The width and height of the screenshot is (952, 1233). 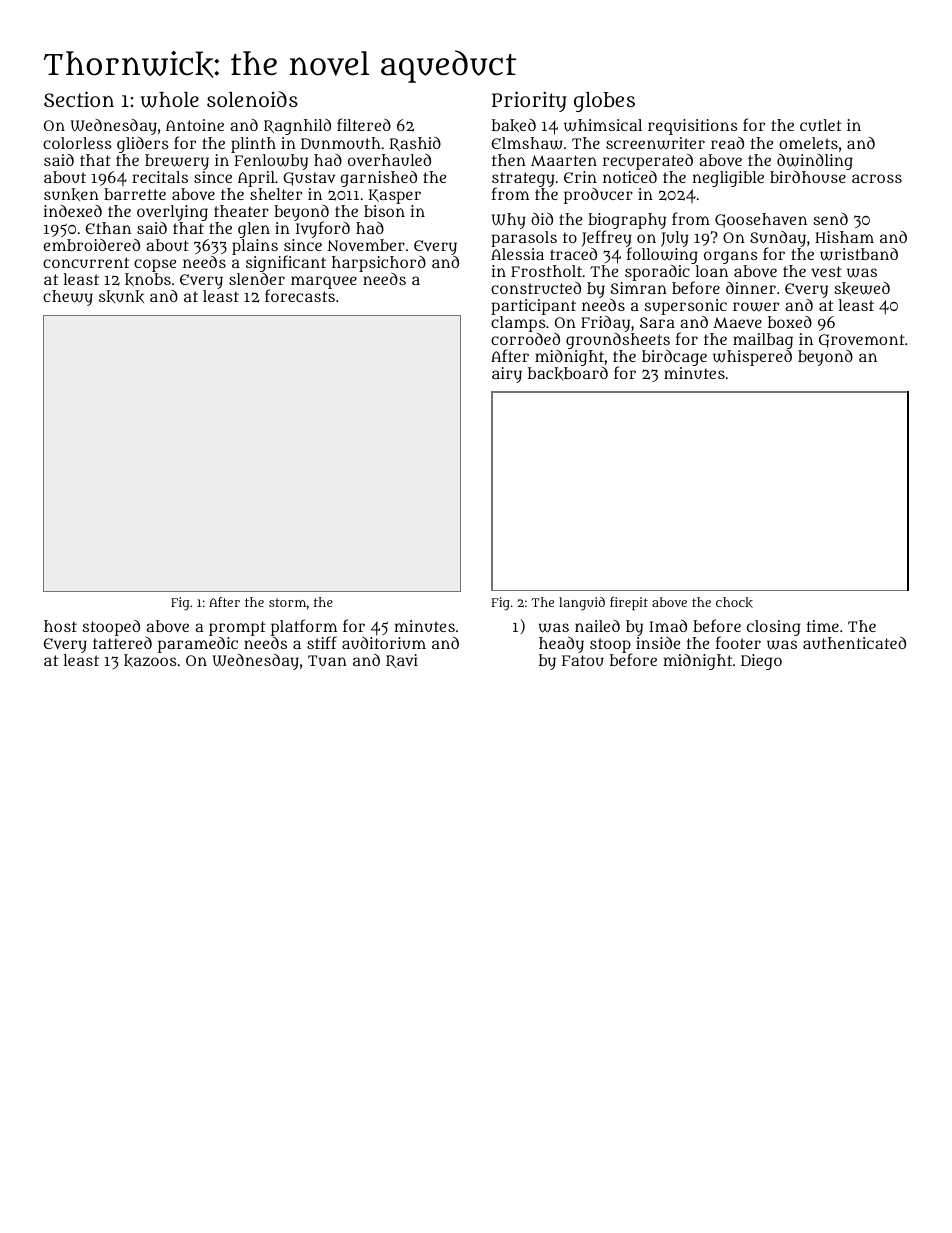 I want to click on Section, so click(x=79, y=99).
